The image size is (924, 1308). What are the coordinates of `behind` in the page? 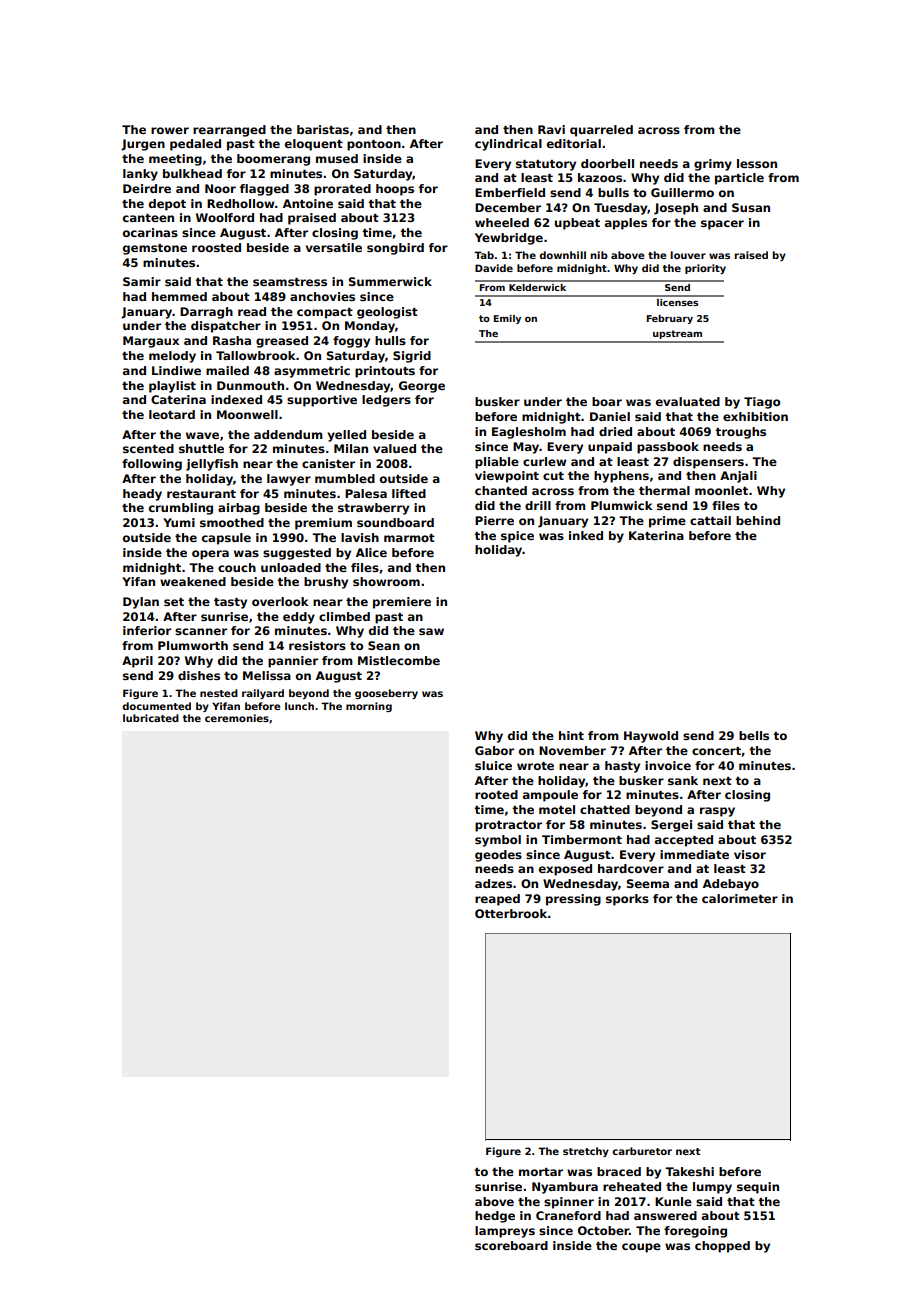 It's located at (758, 520).
